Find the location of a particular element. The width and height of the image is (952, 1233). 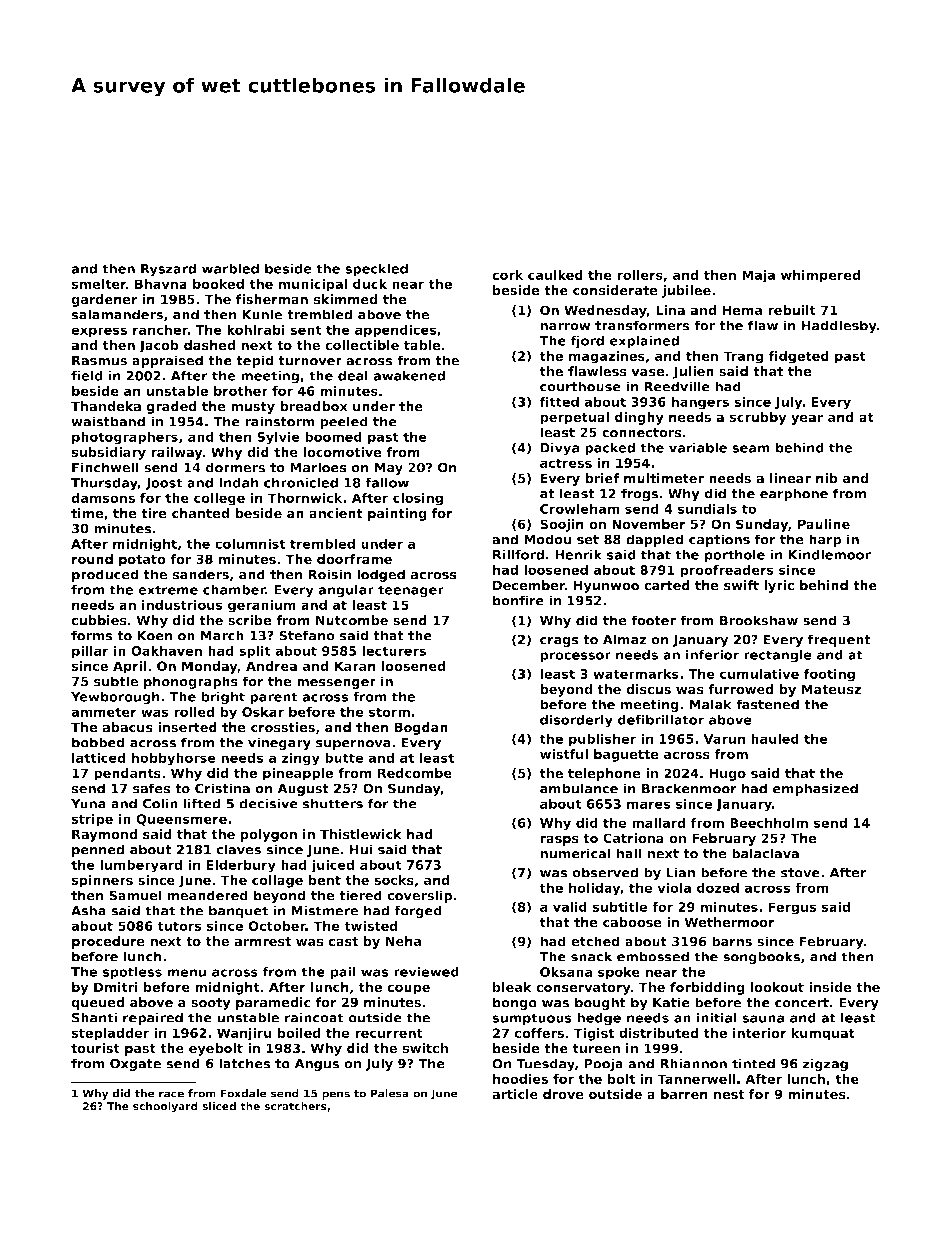

spinners is located at coordinates (102, 881).
